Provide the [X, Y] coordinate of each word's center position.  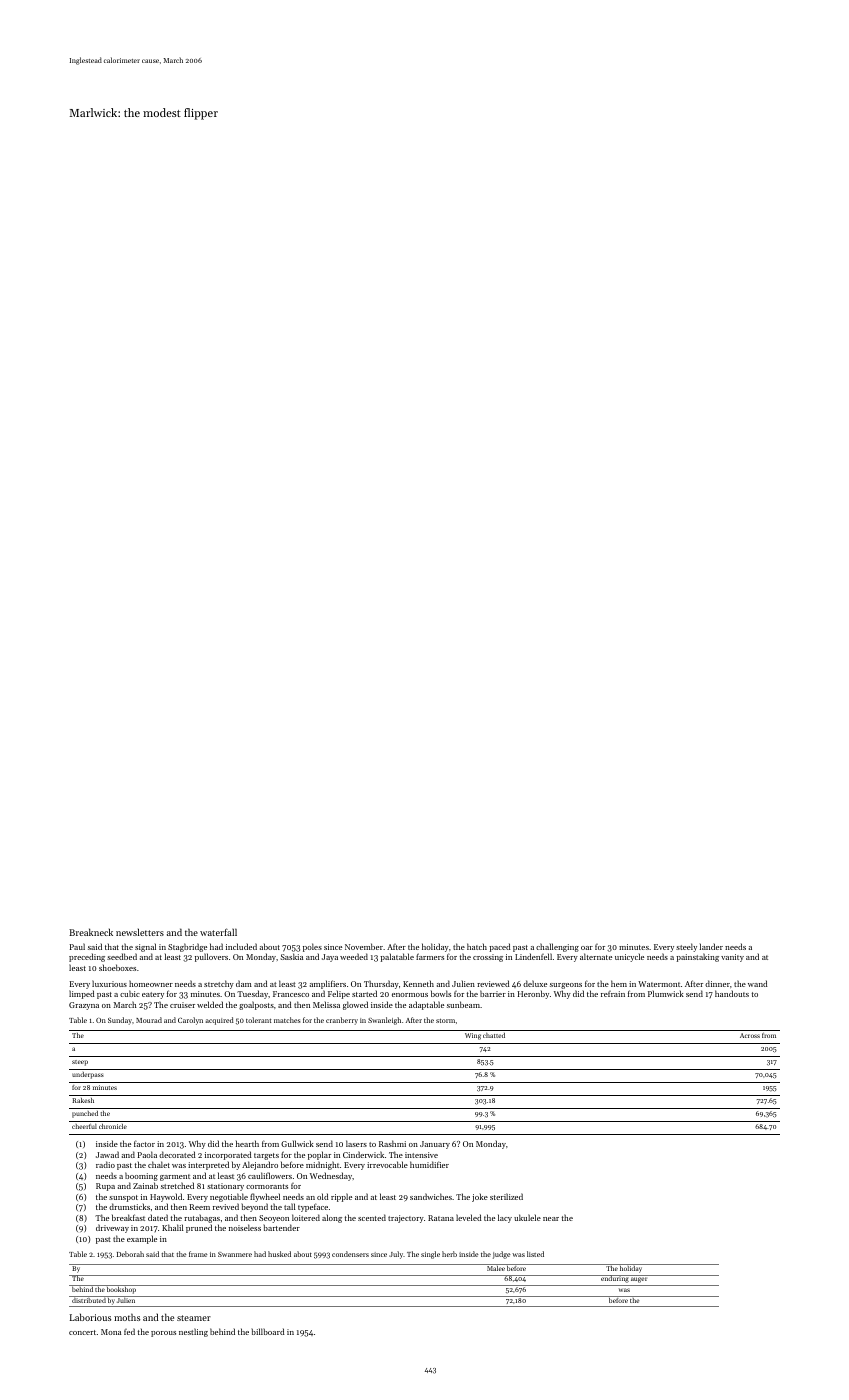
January [435, 1145]
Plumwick [666, 993]
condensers [350, 1254]
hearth [247, 1143]
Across [750, 1035]
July [396, 1255]
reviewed [493, 983]
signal [145, 947]
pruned [199, 1228]
